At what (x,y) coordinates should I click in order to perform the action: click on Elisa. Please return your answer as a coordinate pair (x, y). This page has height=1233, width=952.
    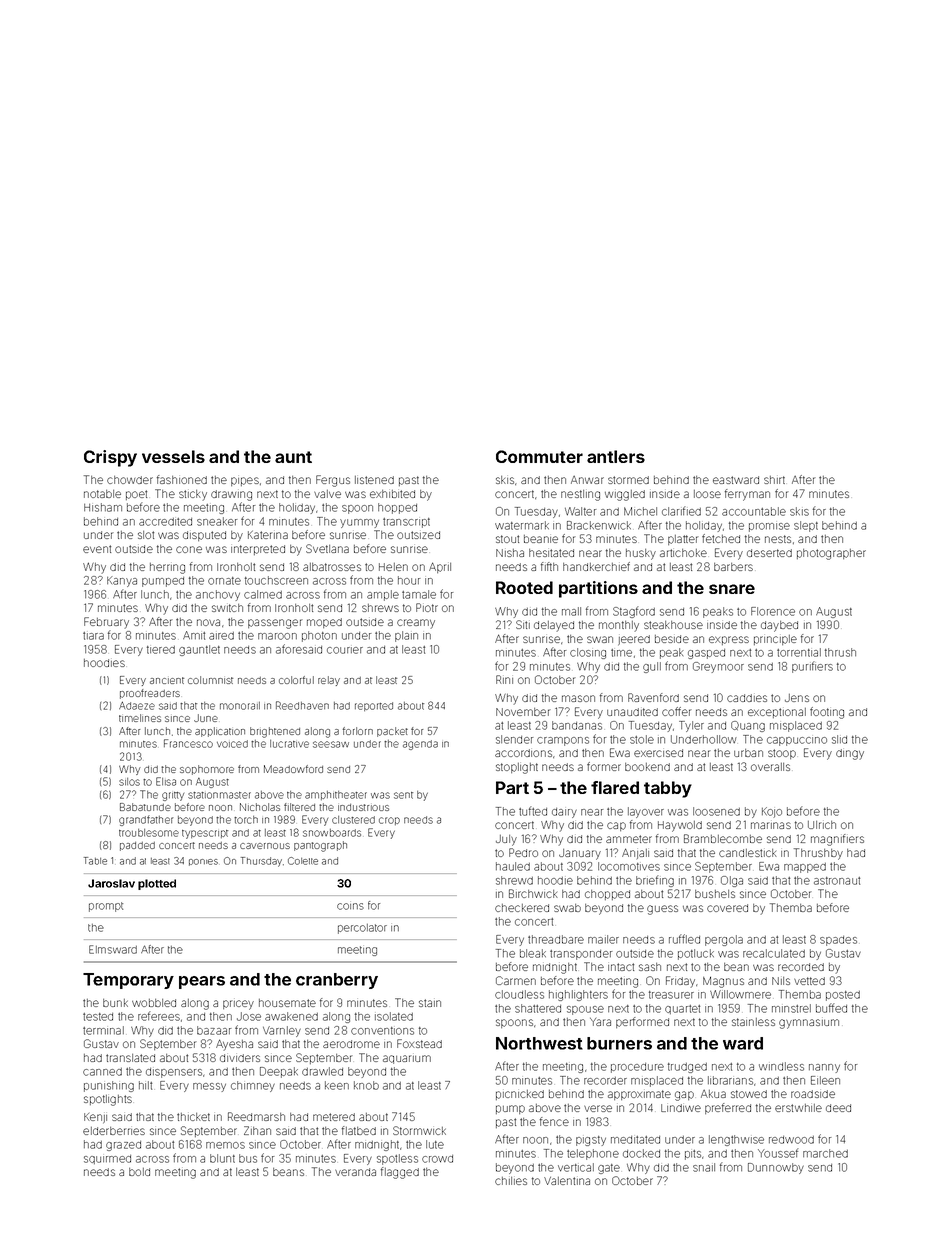
    Looking at the image, I should click on (166, 781).
